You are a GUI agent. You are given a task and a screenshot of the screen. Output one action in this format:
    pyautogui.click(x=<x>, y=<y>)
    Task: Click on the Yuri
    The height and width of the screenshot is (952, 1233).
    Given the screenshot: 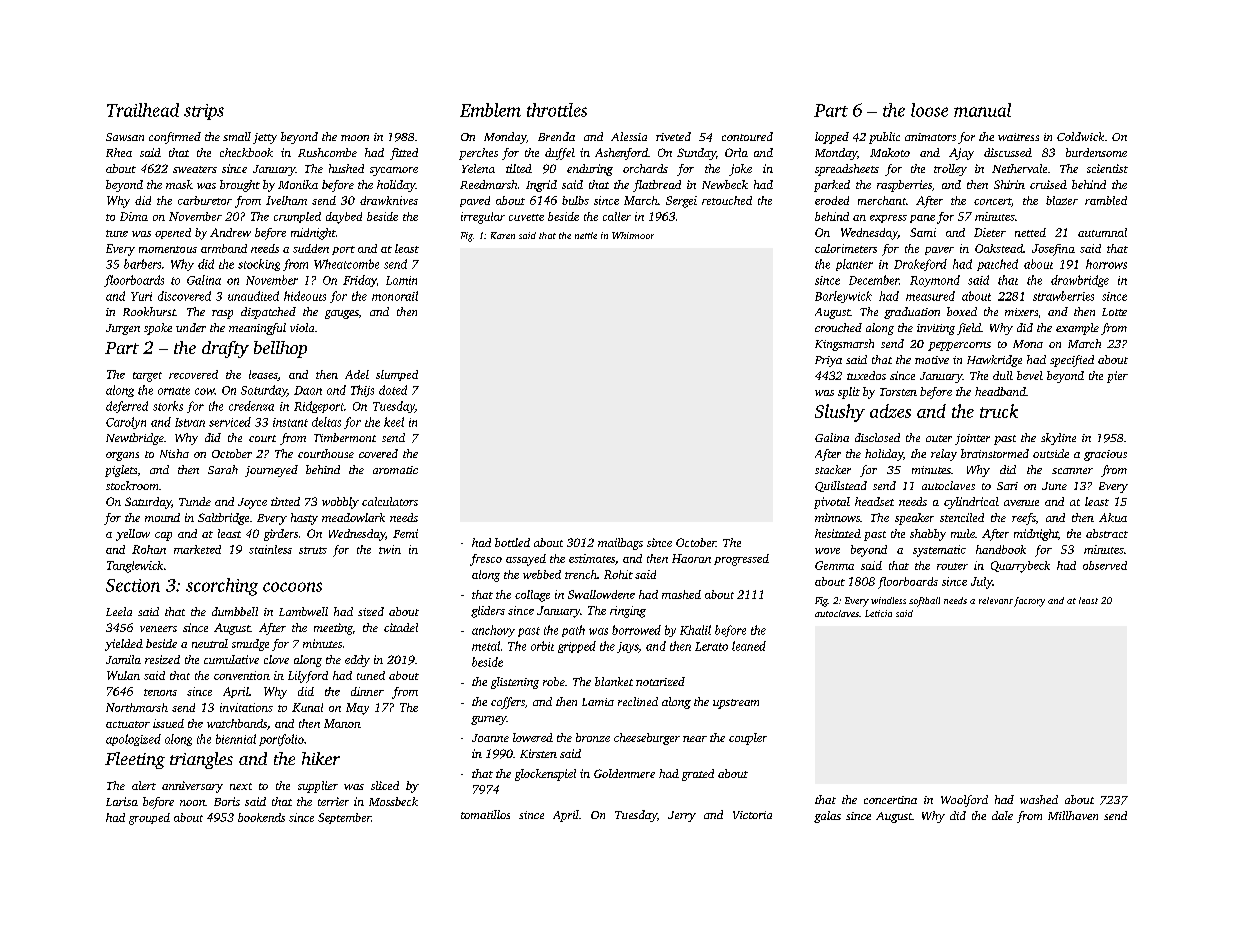 What is the action you would take?
    pyautogui.click(x=141, y=296)
